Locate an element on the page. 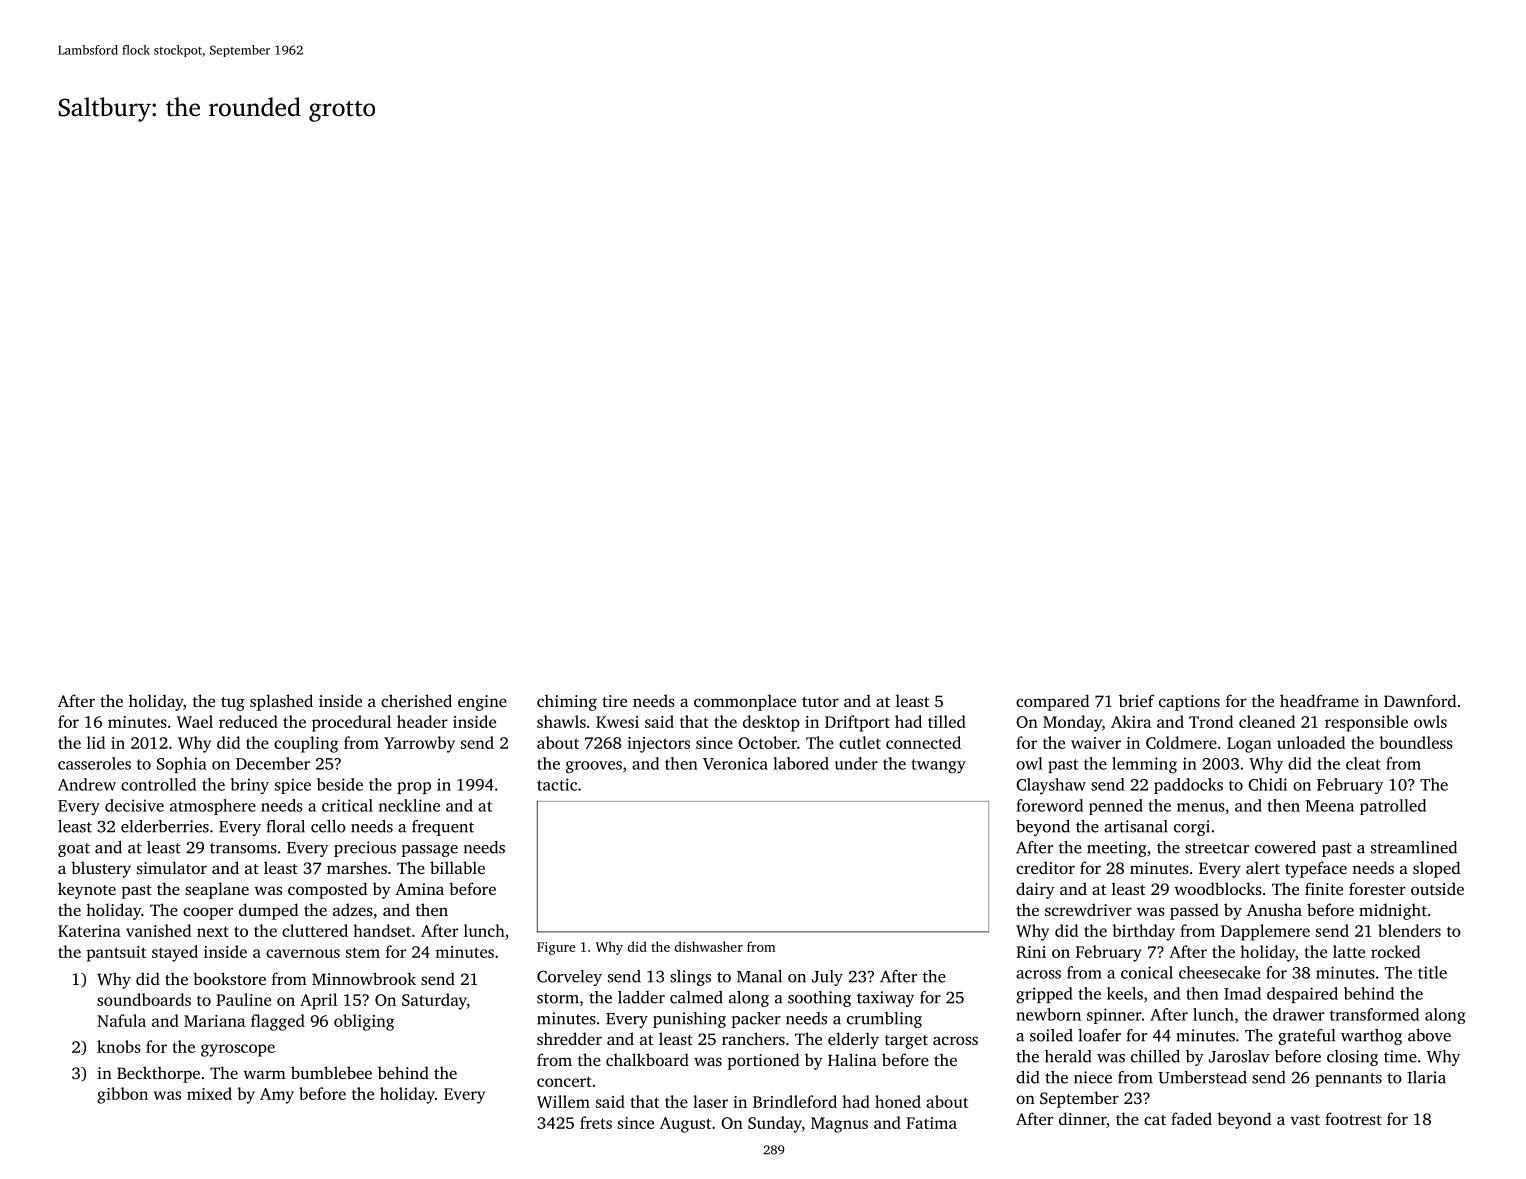  forester is located at coordinates (1377, 888).
